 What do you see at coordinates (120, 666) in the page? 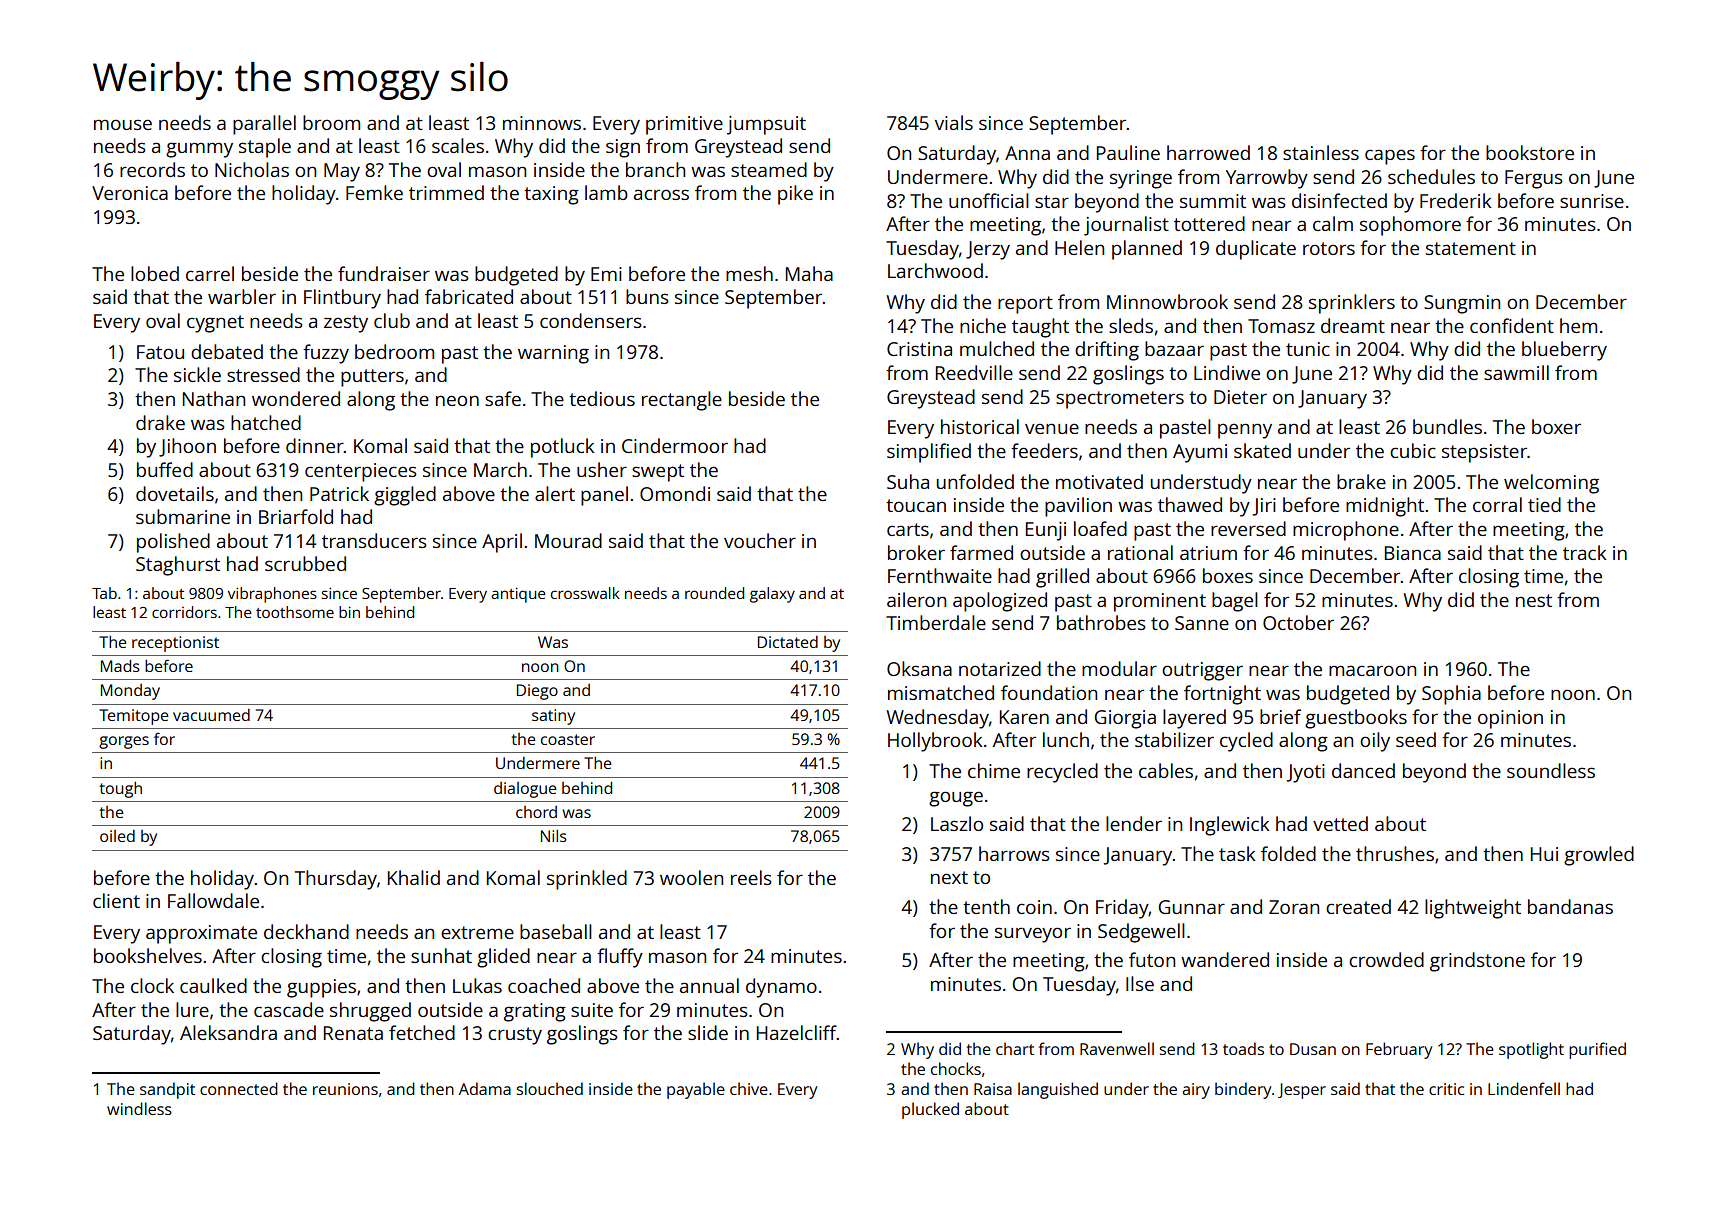
I see `Mads` at bounding box center [120, 666].
